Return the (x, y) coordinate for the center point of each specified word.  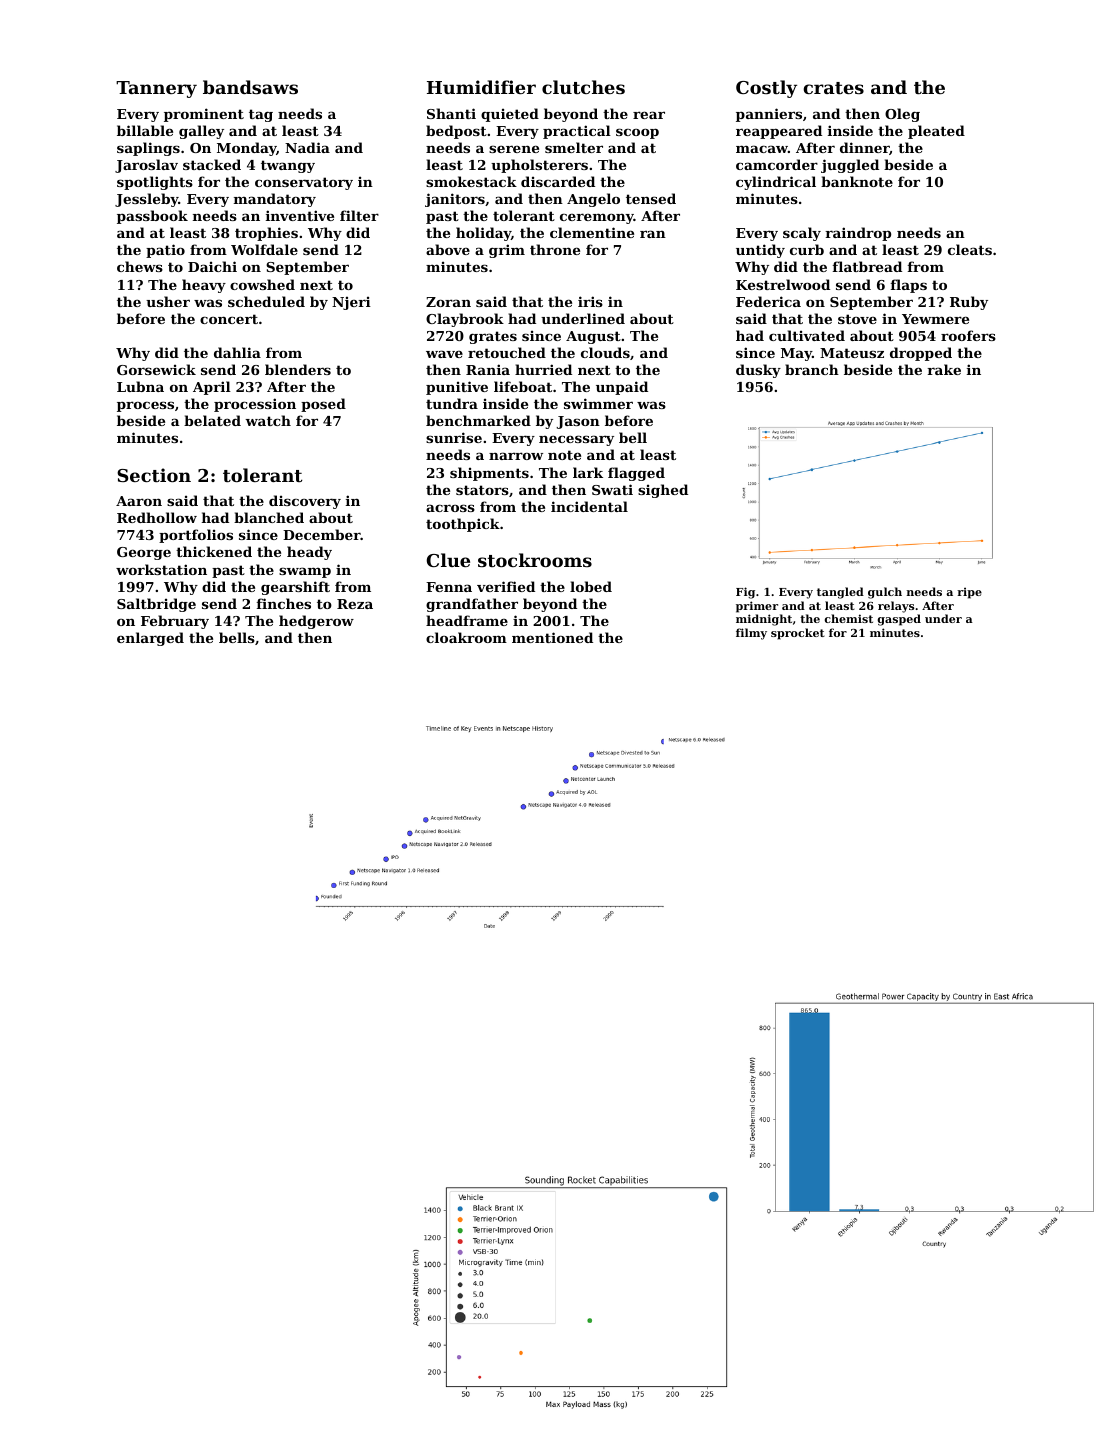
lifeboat (523, 386)
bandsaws (250, 87)
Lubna (140, 386)
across (450, 508)
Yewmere (935, 319)
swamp (305, 572)
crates (833, 88)
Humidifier (481, 87)
